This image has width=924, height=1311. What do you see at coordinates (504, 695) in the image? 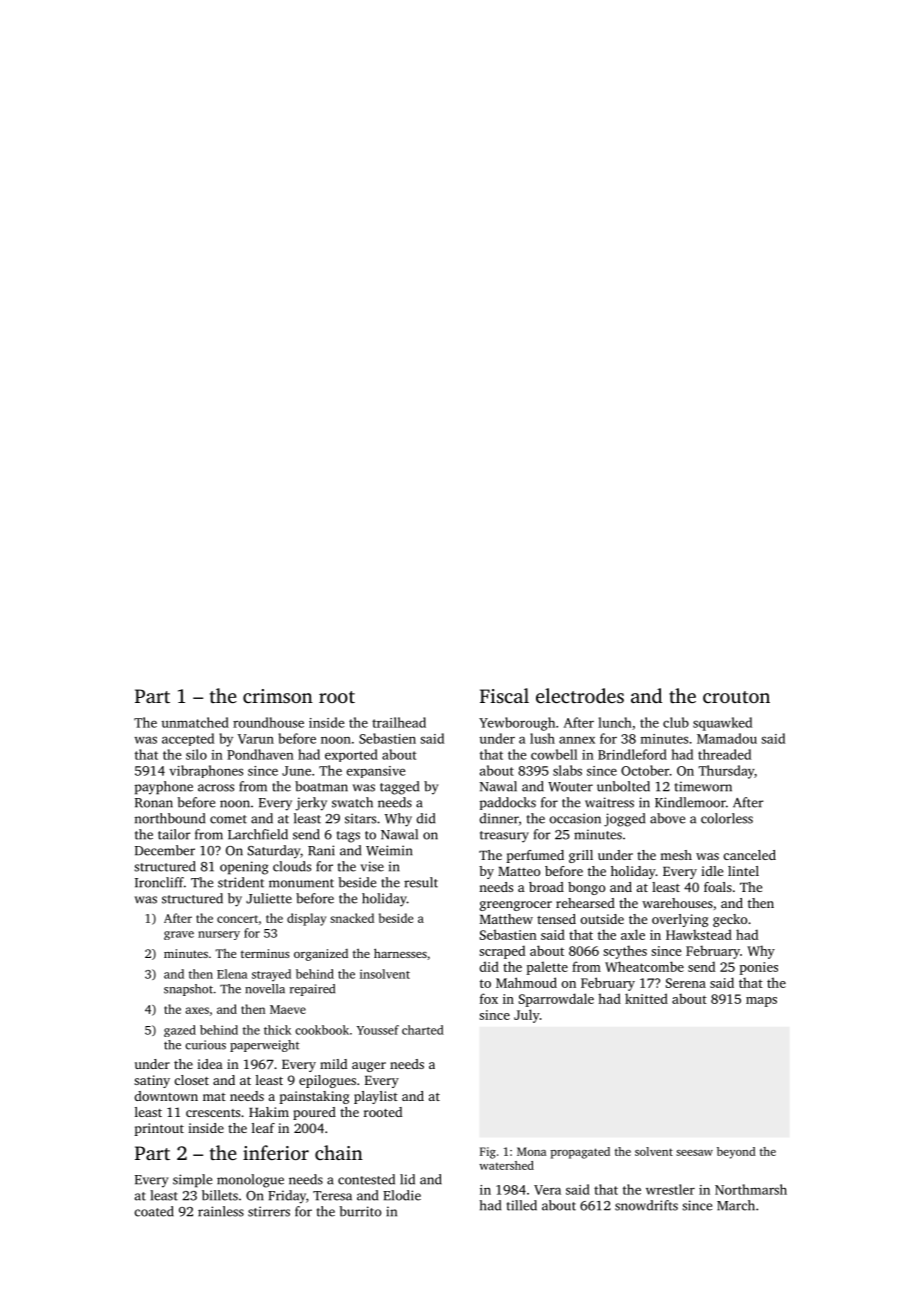
I see `Fiscal` at bounding box center [504, 695].
